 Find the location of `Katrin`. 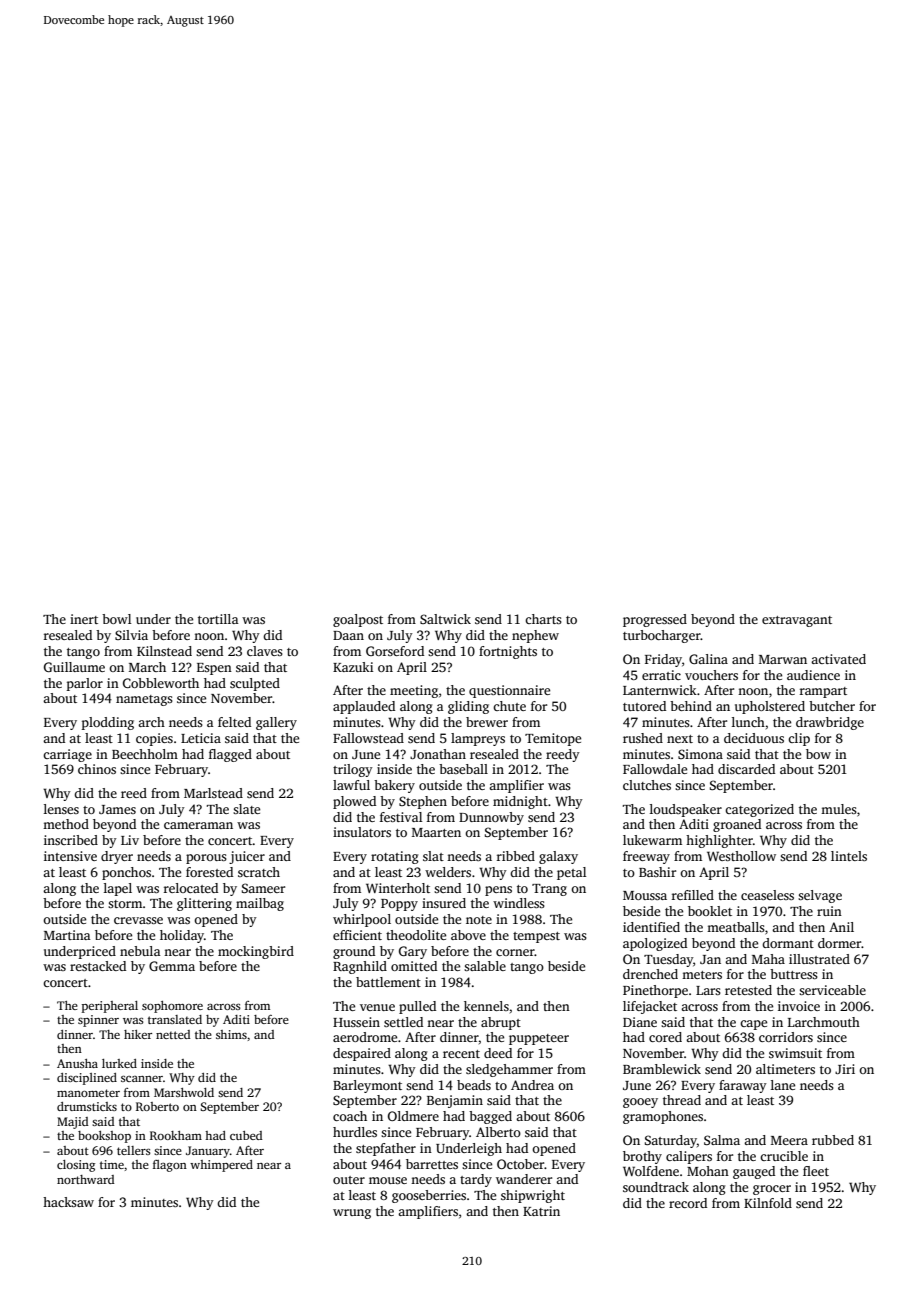

Katrin is located at coordinates (541, 1211).
